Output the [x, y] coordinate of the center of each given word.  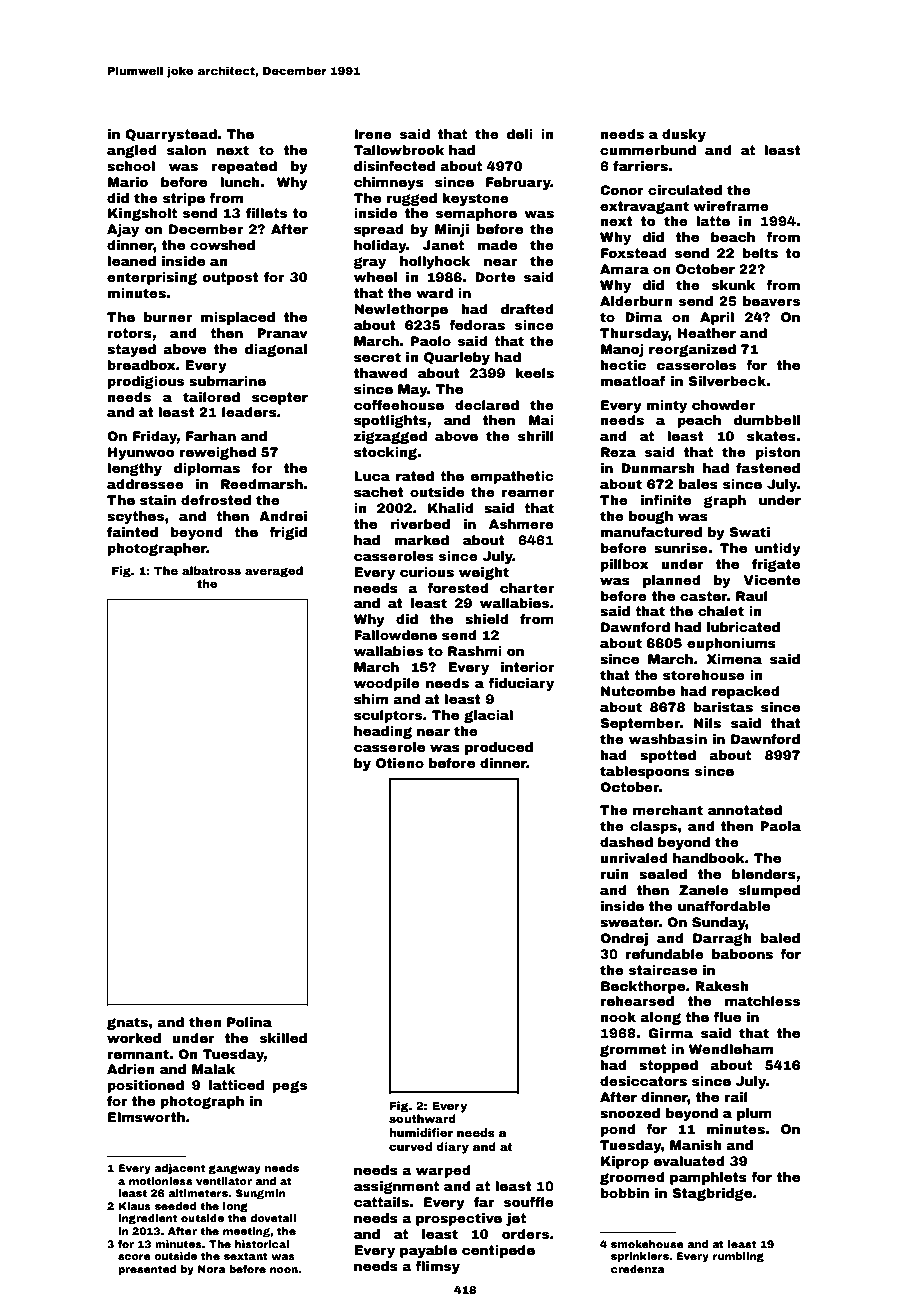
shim [371, 699]
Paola [780, 826]
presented [147, 1270]
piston [777, 453]
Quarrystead [171, 135]
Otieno [400, 763]
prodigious [145, 382]
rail [736, 1097]
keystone [475, 199]
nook [618, 1017]
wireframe [731, 206]
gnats [127, 1023]
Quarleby [457, 358]
